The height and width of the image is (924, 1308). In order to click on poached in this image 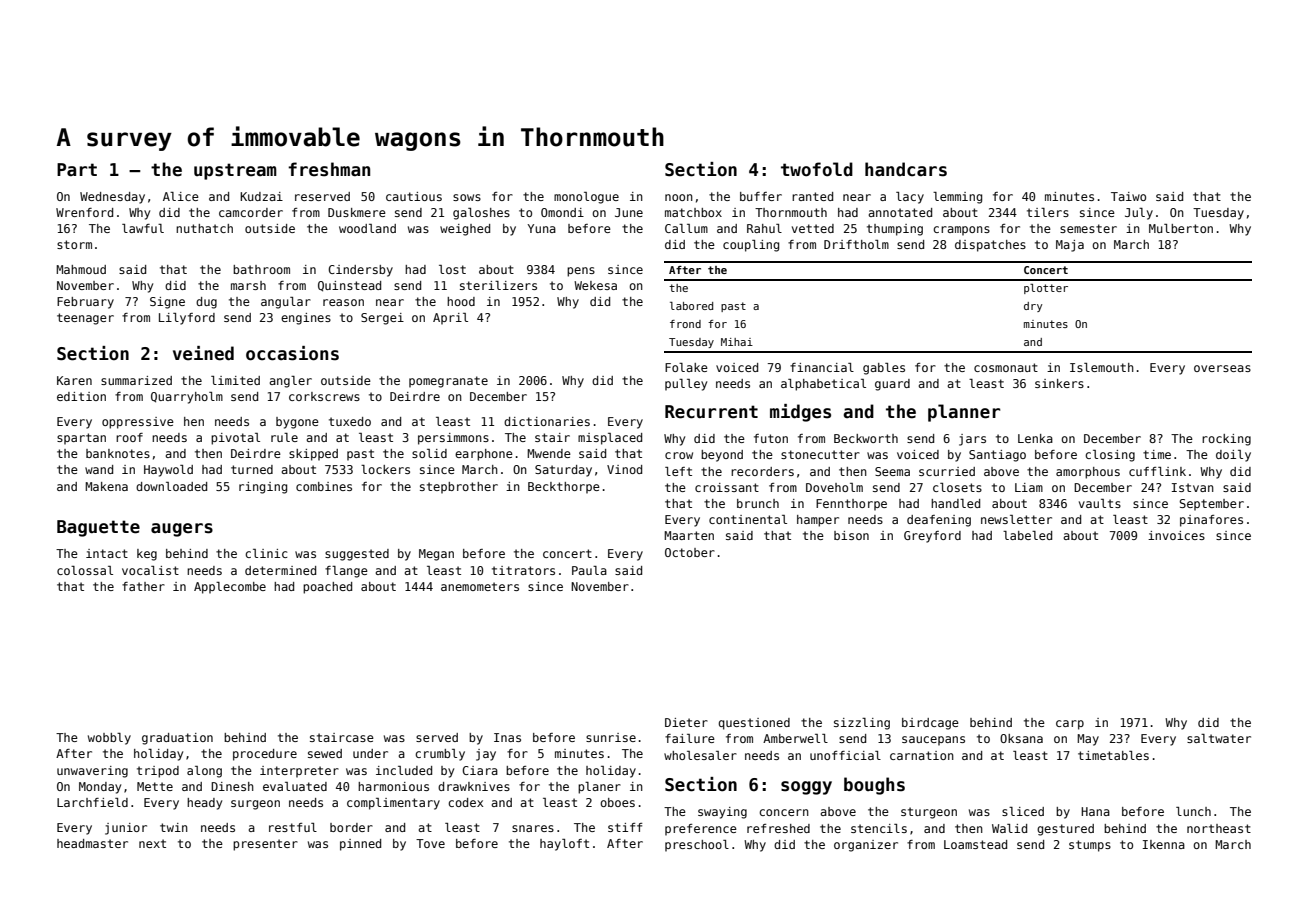, I will do `click(327, 588)`.
